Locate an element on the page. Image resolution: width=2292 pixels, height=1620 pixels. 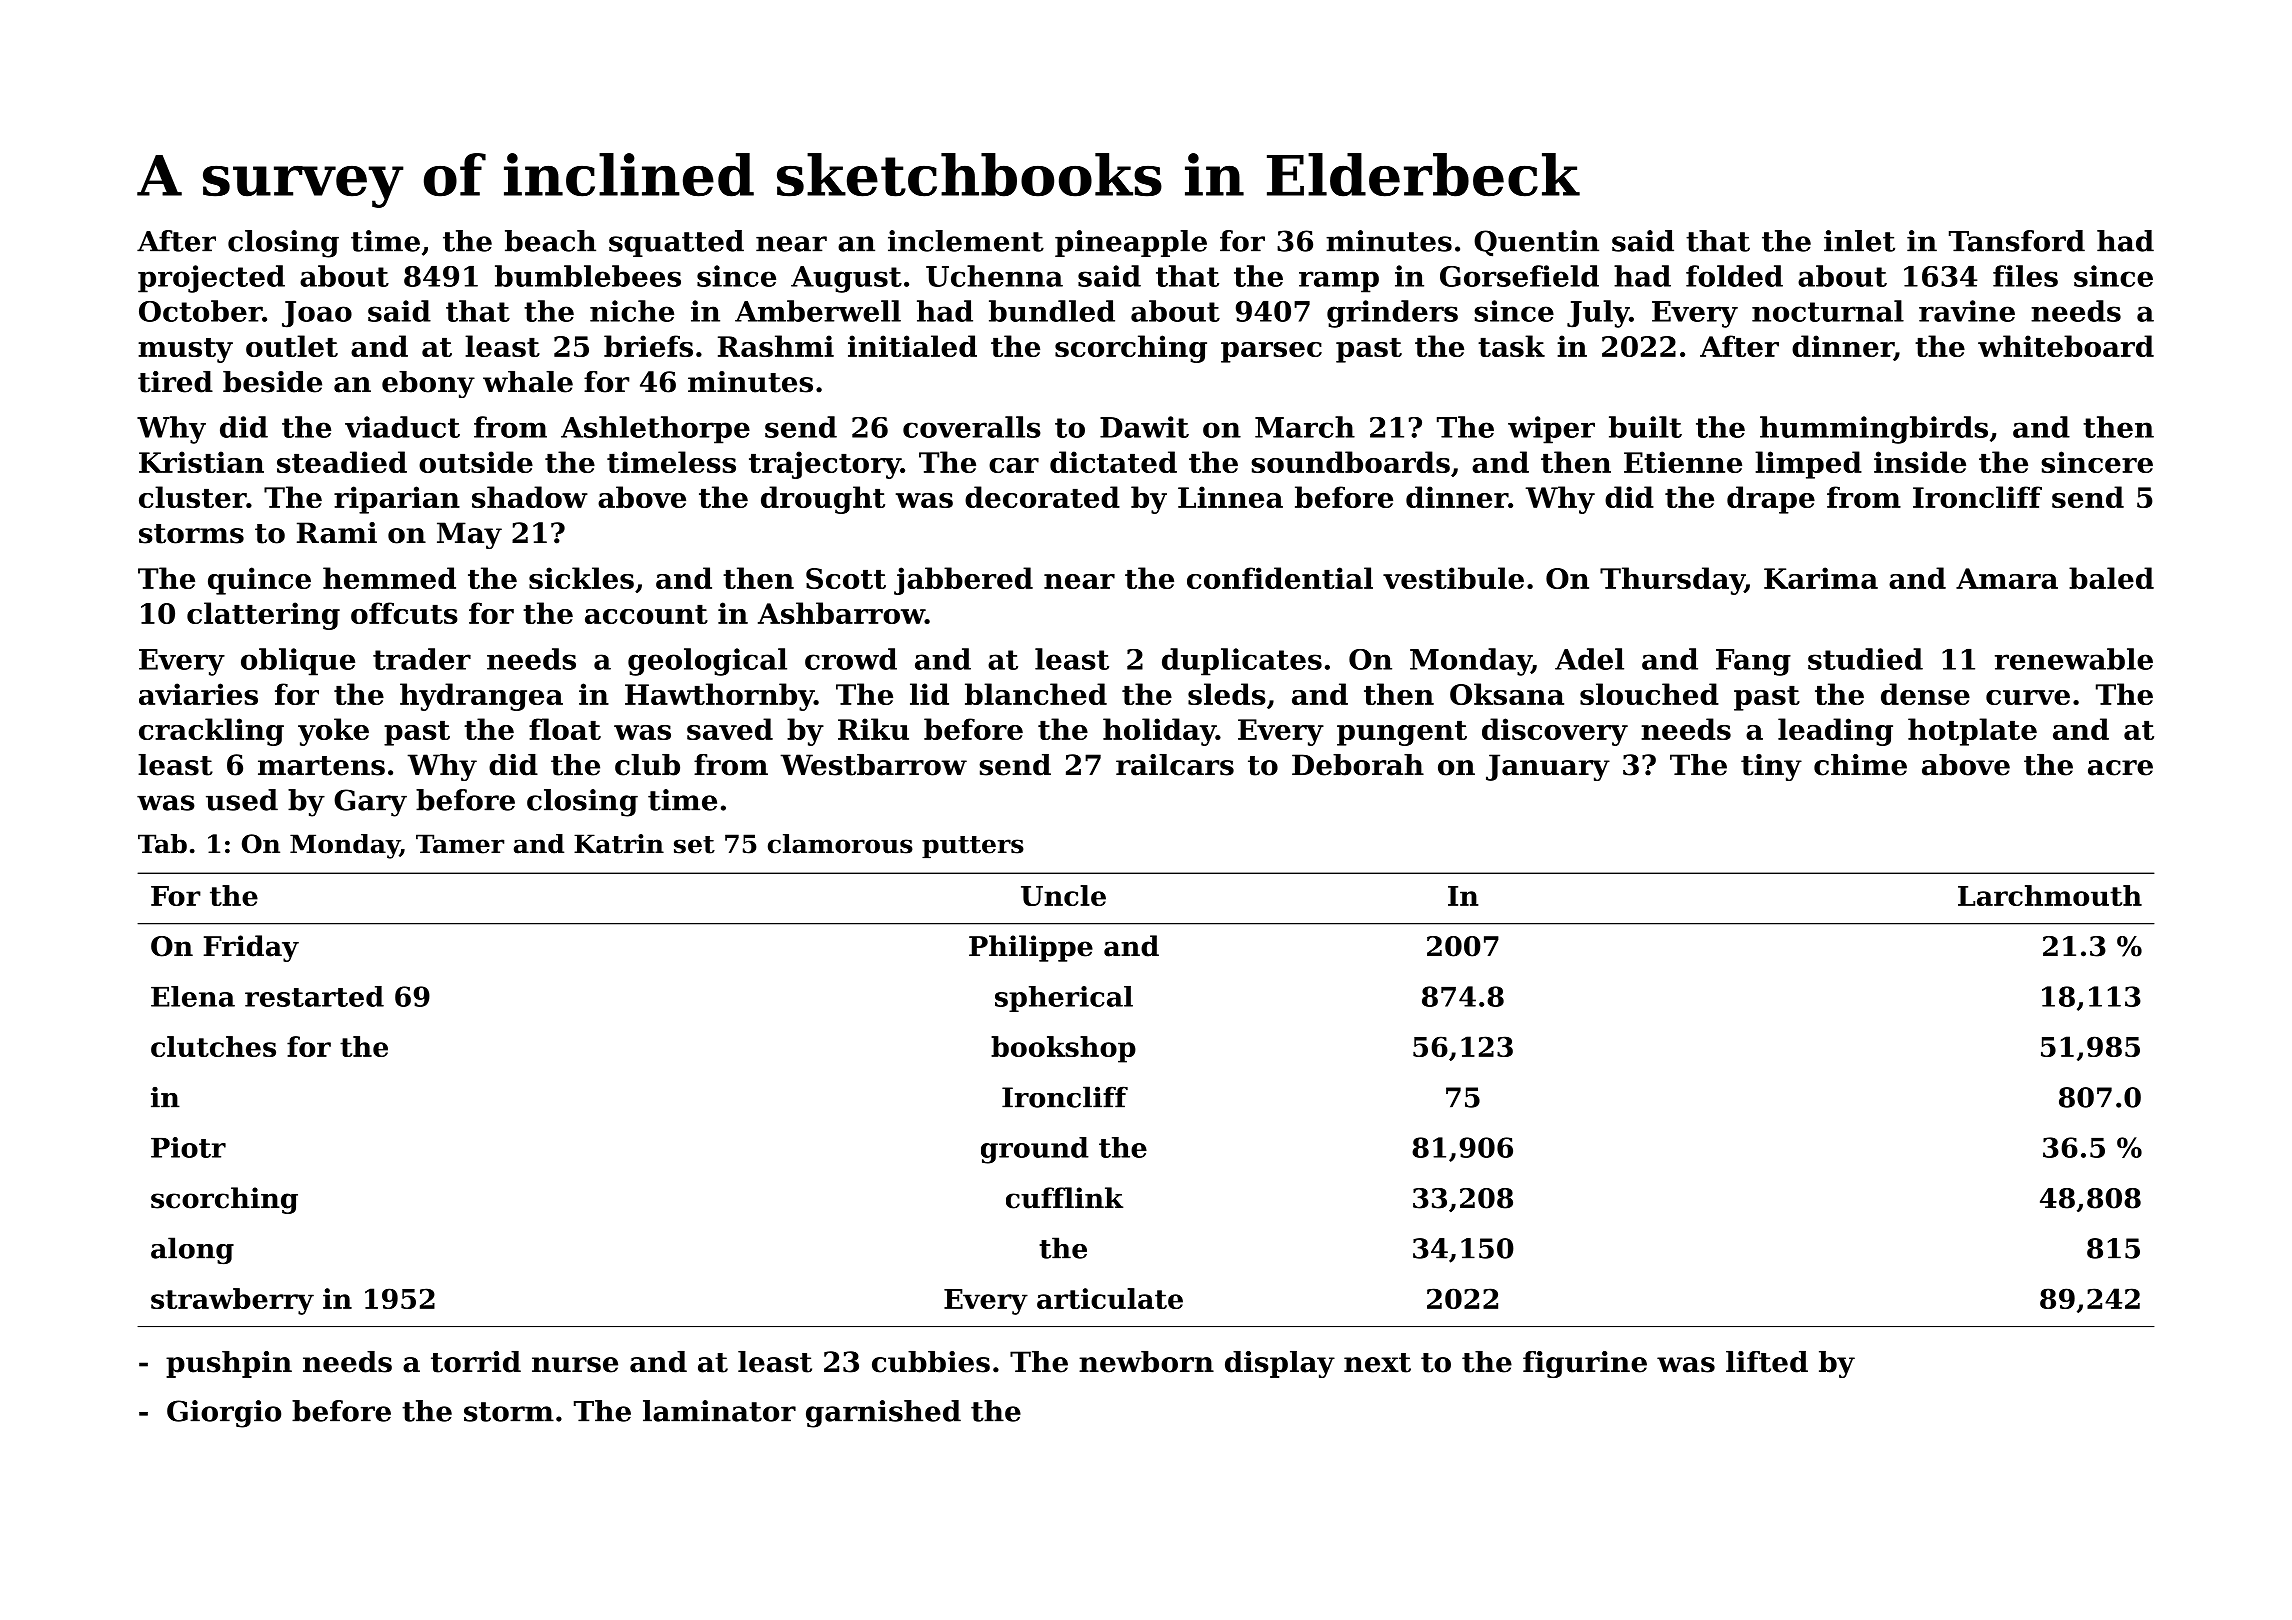
October is located at coordinates (200, 311).
